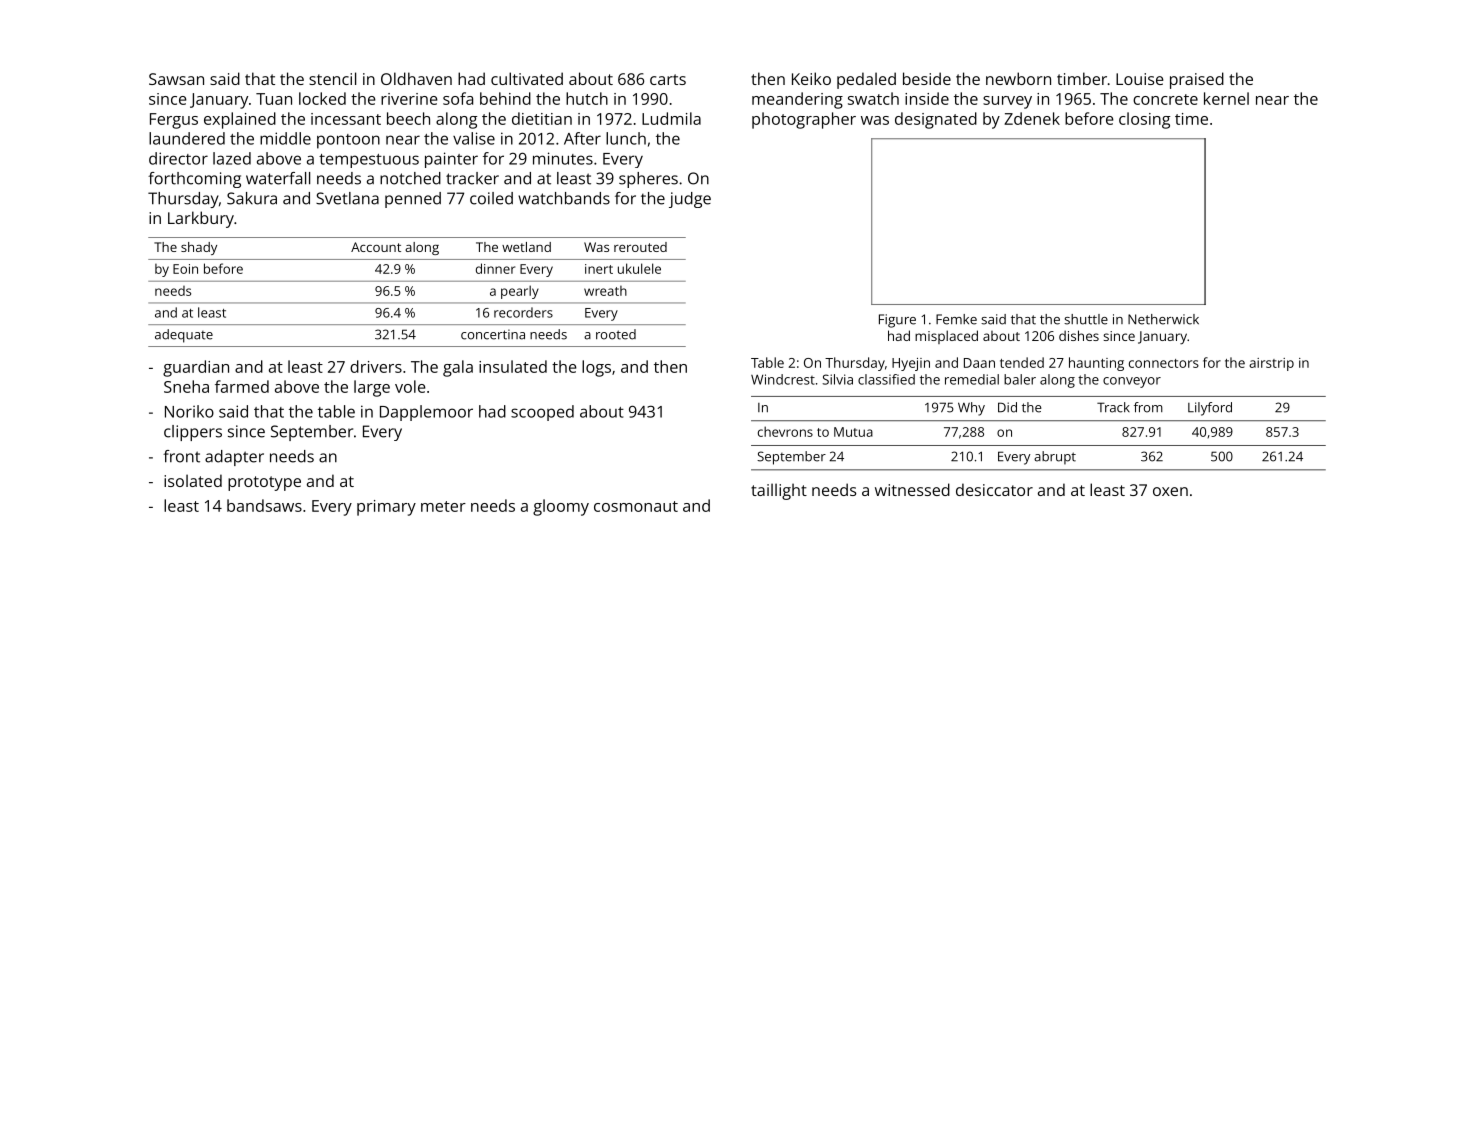  What do you see at coordinates (413, 200) in the screenshot?
I see `penned` at bounding box center [413, 200].
